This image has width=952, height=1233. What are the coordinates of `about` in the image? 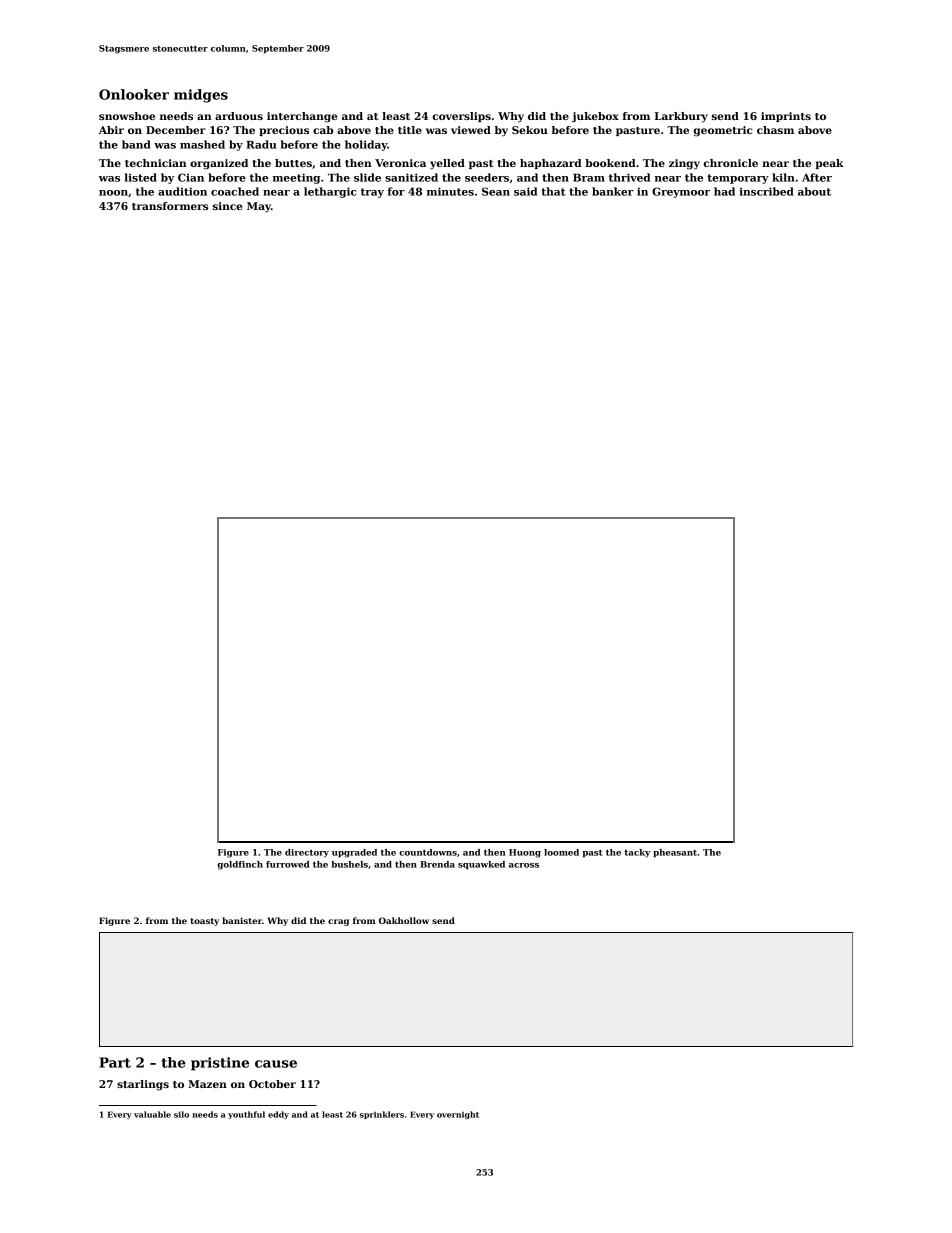 It's located at (814, 191).
